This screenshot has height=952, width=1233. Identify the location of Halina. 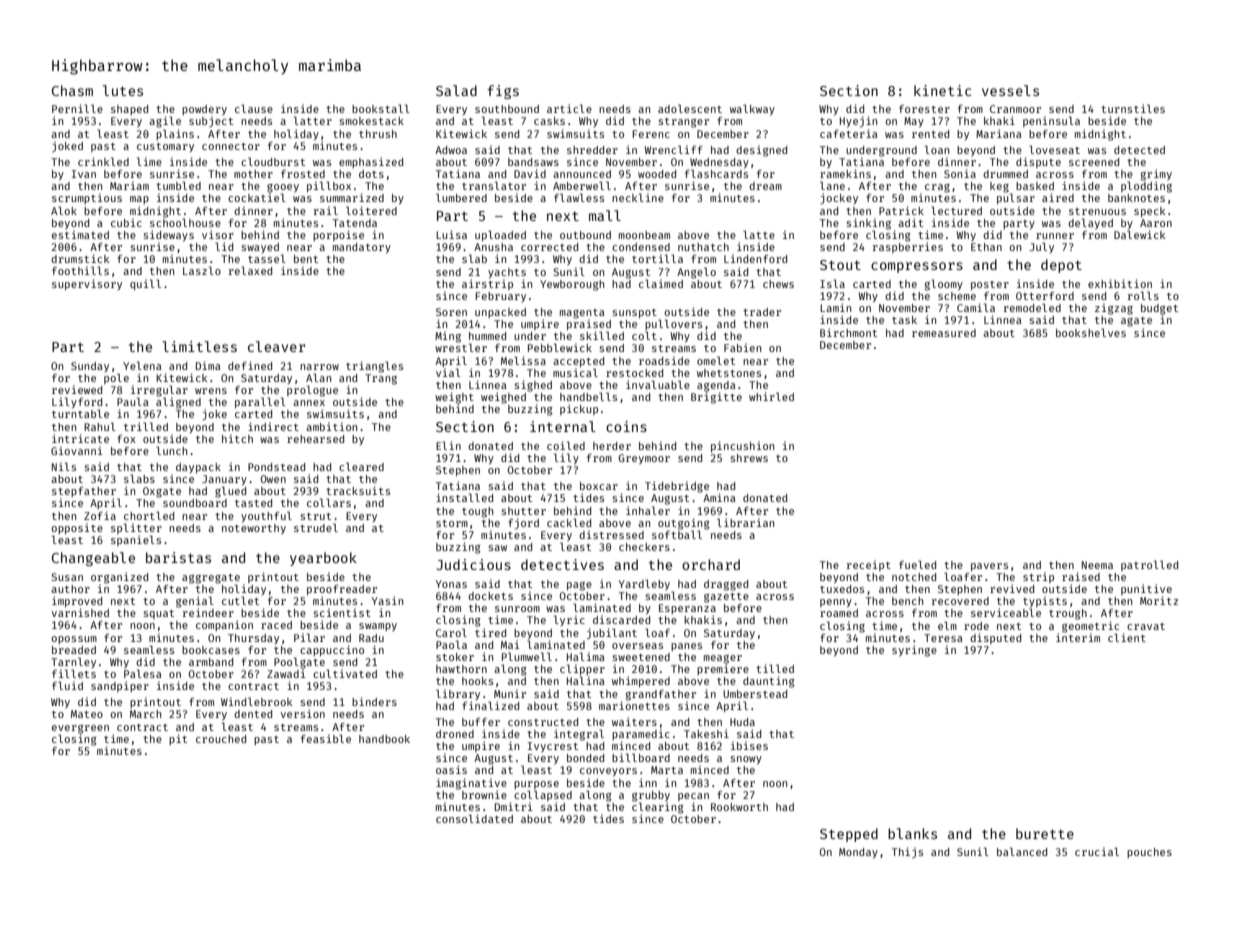
(586, 680).
